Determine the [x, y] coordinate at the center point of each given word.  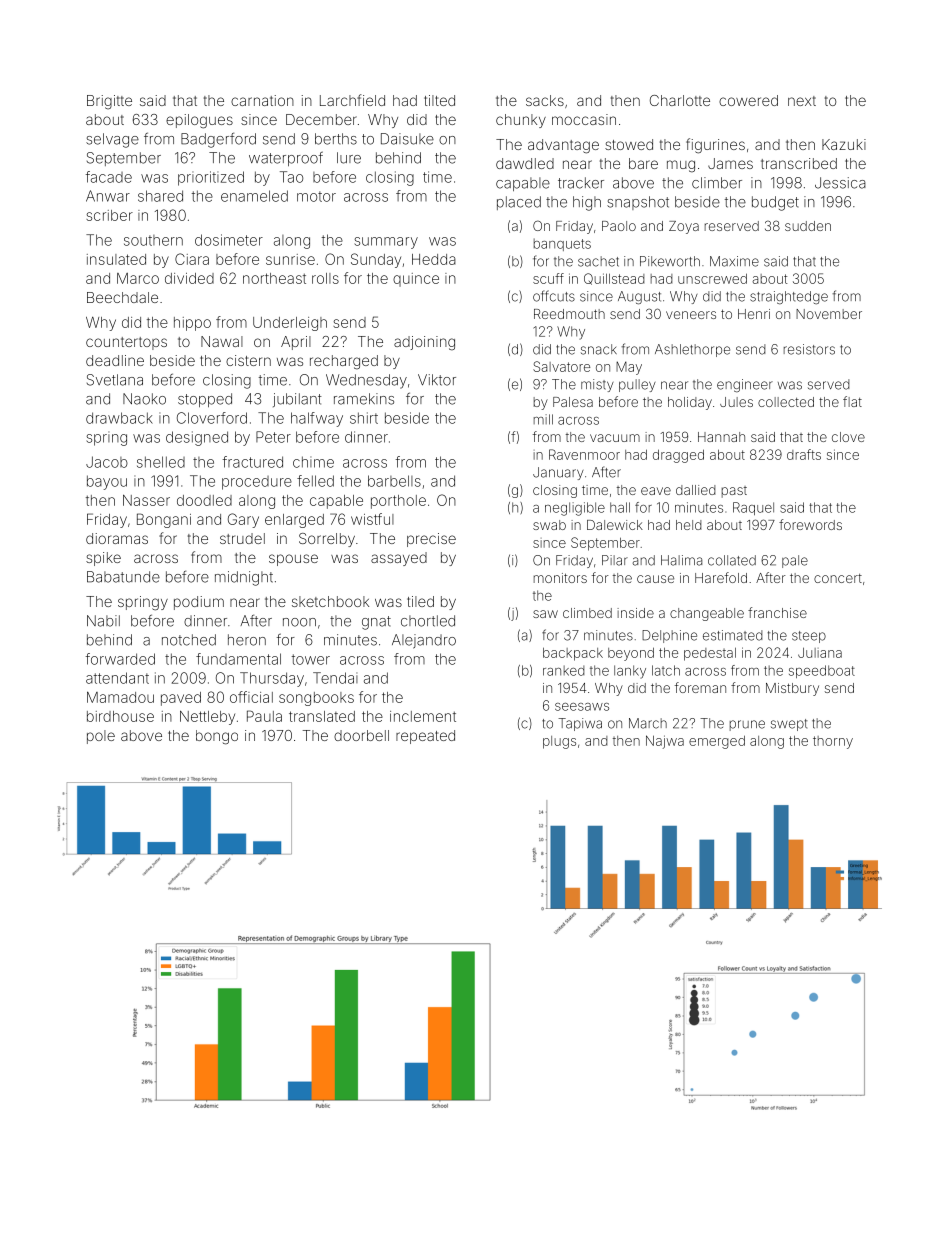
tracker [581, 183]
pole [101, 737]
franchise [777, 612]
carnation [262, 100]
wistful [372, 519]
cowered [748, 100]
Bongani [164, 520]
